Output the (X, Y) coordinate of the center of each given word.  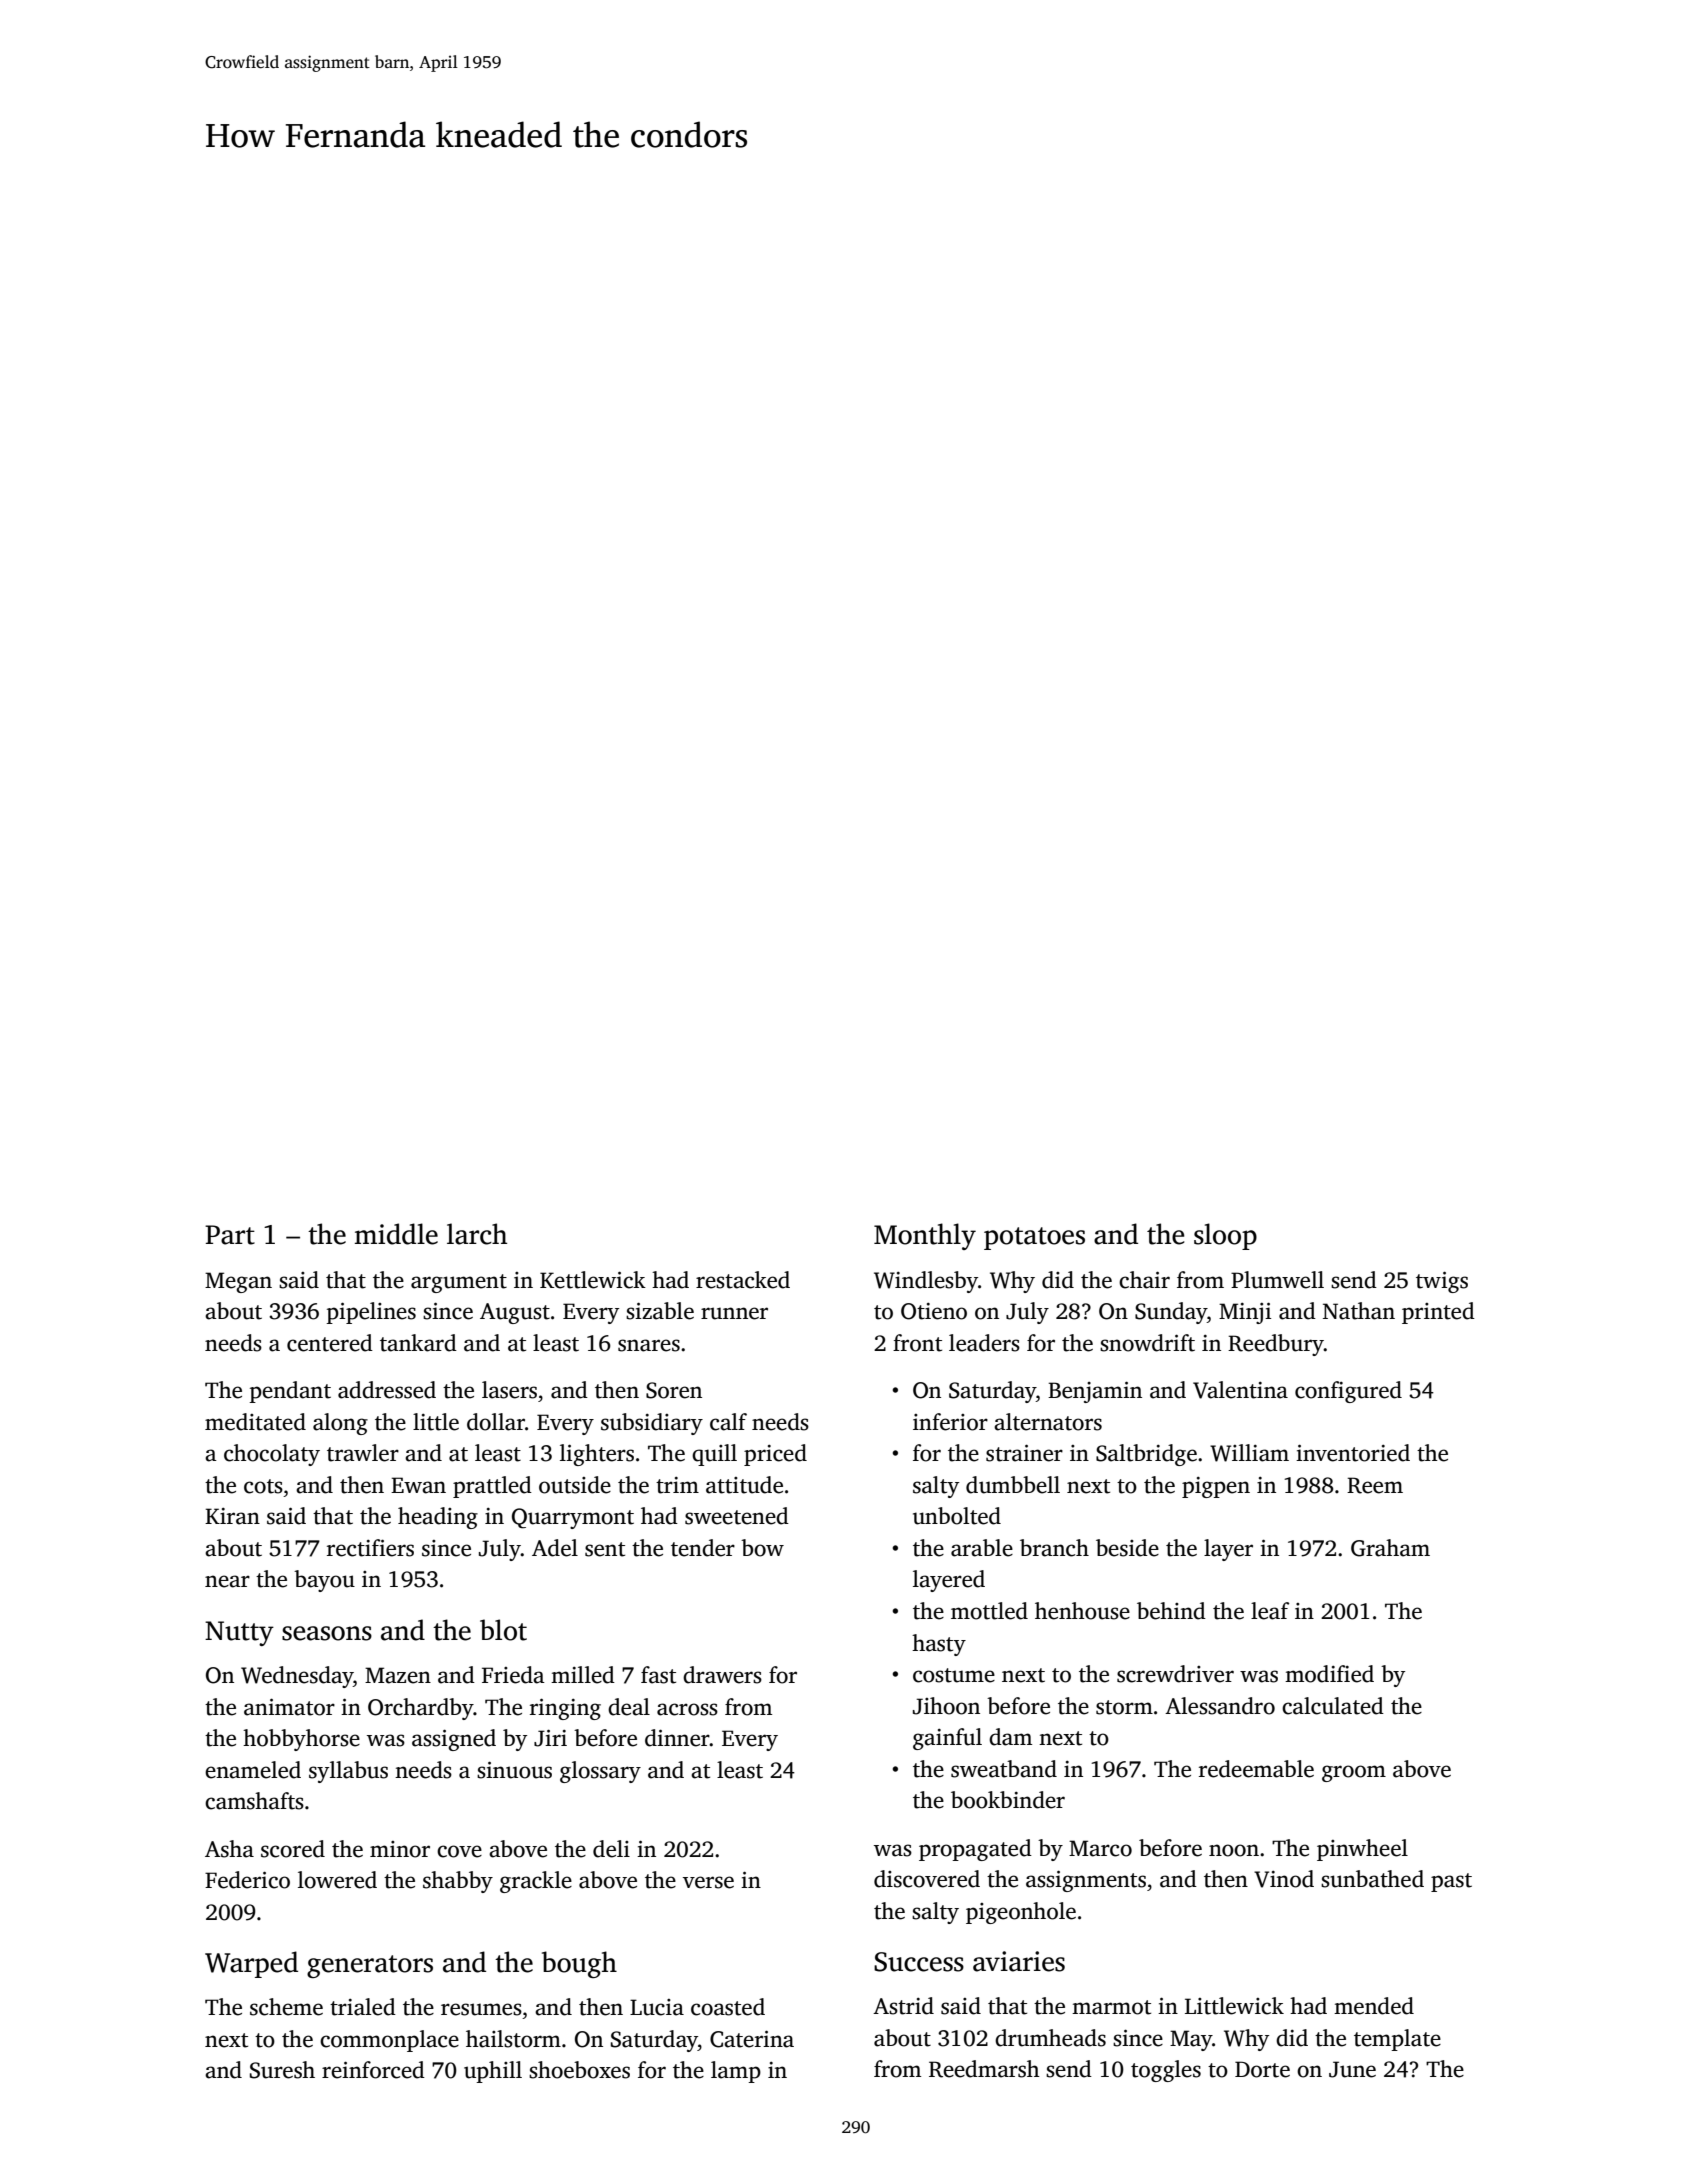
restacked (743, 1280)
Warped (251, 1964)
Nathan (1359, 1311)
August (515, 1313)
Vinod (1284, 1879)
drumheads (1050, 2038)
